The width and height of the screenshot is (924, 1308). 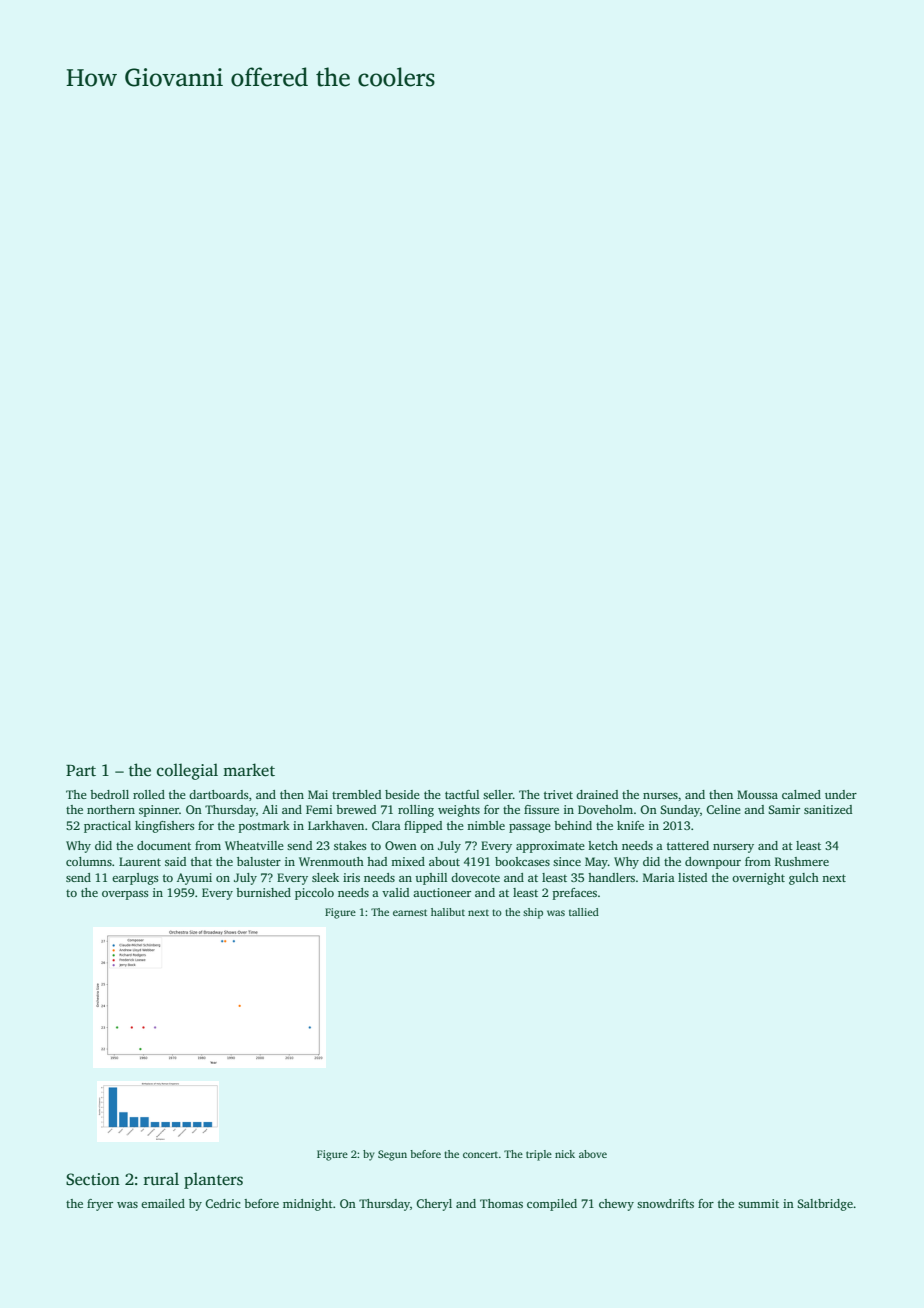 I want to click on Clara, so click(x=386, y=825).
